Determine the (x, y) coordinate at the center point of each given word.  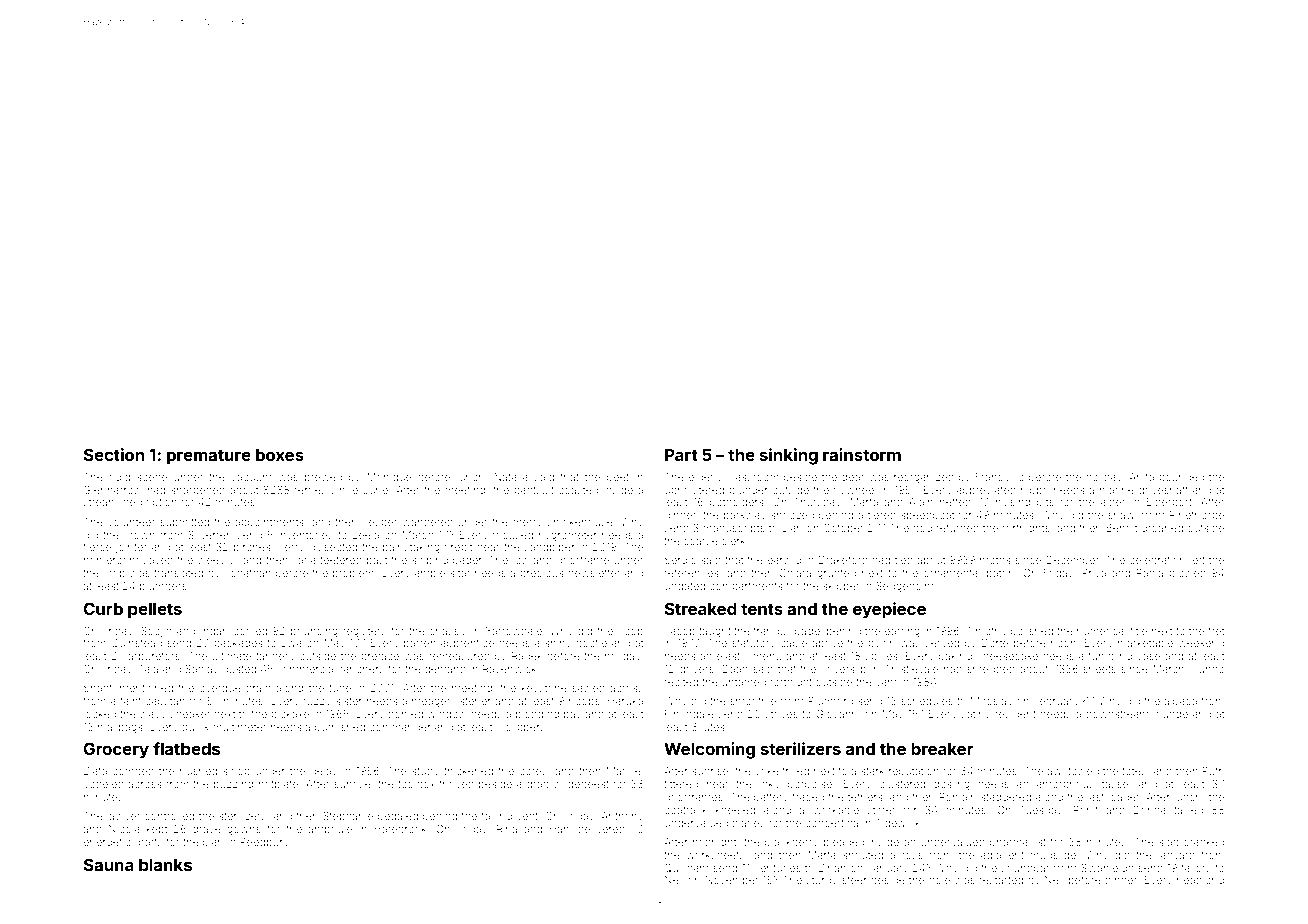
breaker (942, 749)
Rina (507, 829)
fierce (97, 546)
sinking (789, 456)
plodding (537, 715)
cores (533, 772)
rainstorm (862, 454)
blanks (165, 865)
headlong (1200, 881)
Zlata (95, 771)
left (1197, 559)
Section (113, 454)
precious (542, 574)
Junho (1208, 669)
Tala (148, 669)
